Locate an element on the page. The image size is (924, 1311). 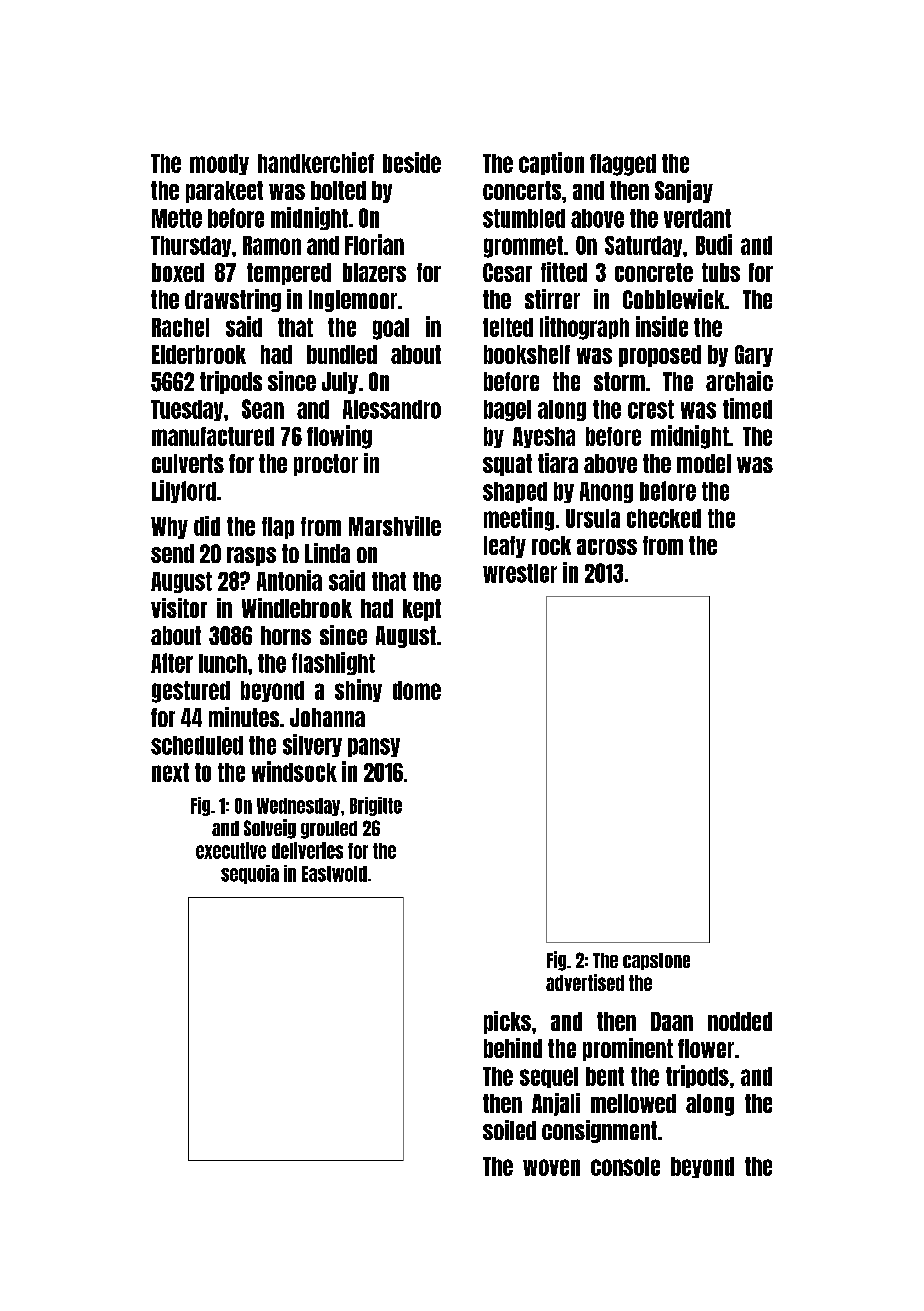
Saturday is located at coordinates (643, 246).
